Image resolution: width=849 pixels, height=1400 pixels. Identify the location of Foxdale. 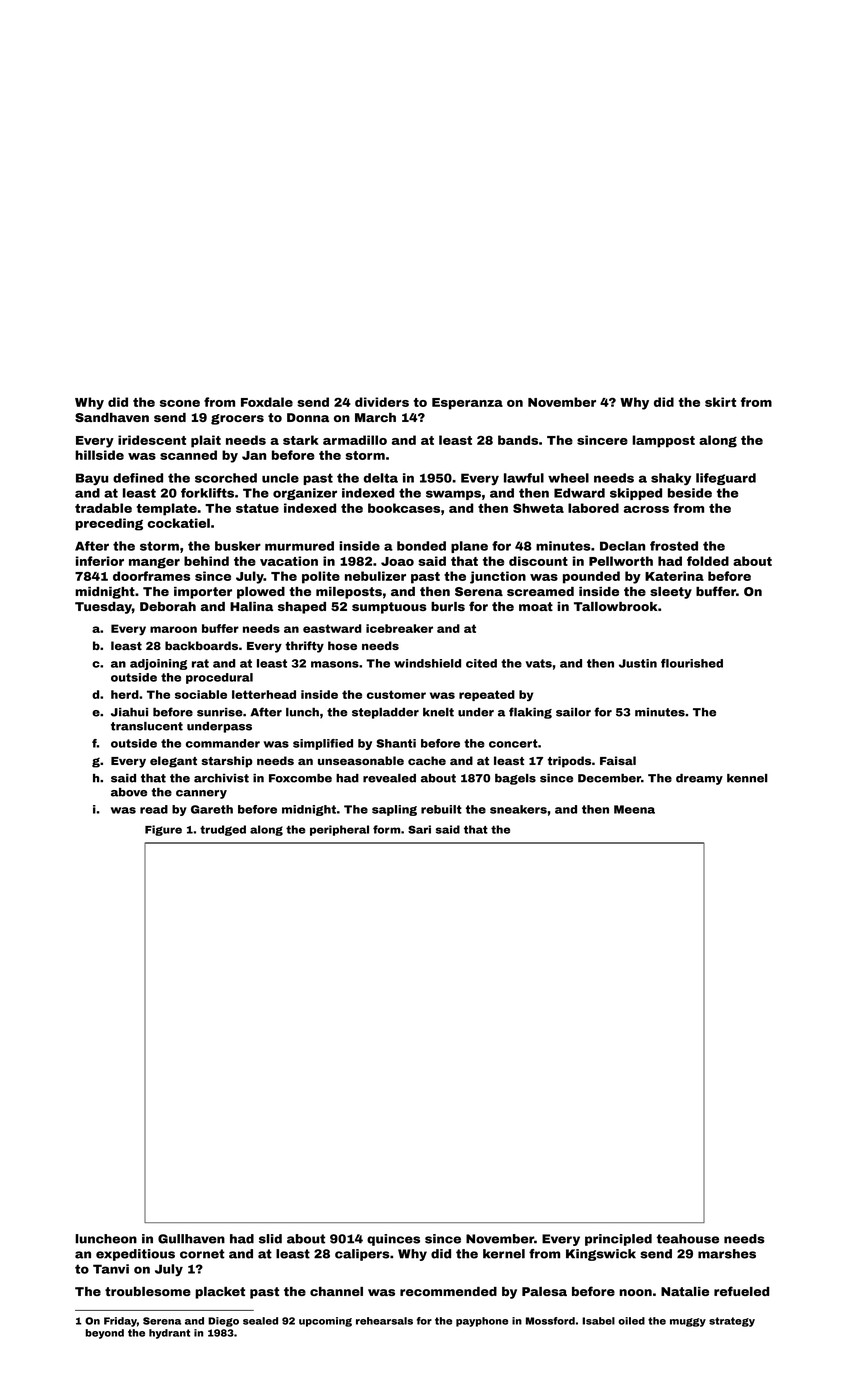
(267, 402).
